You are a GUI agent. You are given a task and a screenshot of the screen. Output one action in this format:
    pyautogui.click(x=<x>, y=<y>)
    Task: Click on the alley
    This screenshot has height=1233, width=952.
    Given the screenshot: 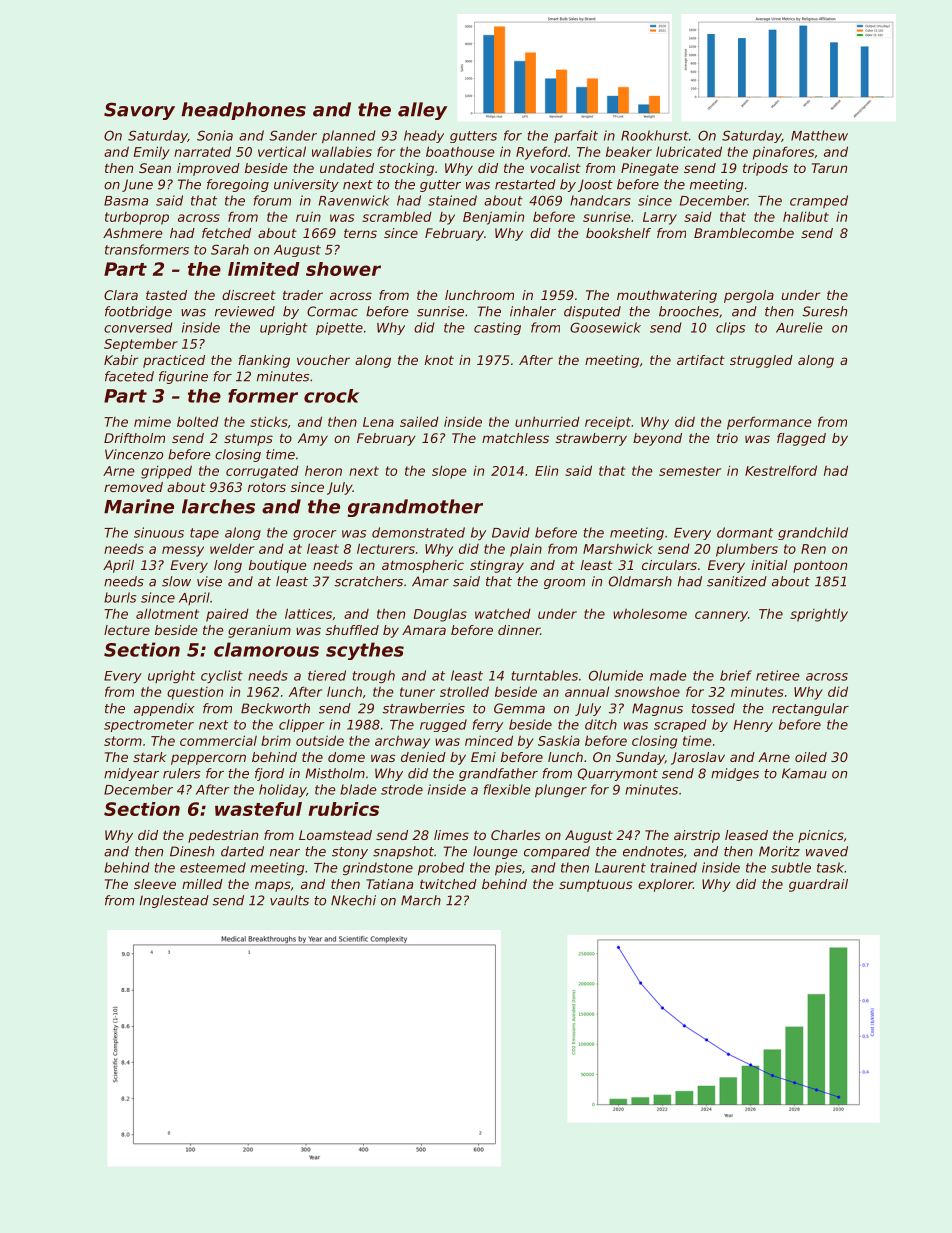 What is the action you would take?
    pyautogui.click(x=422, y=111)
